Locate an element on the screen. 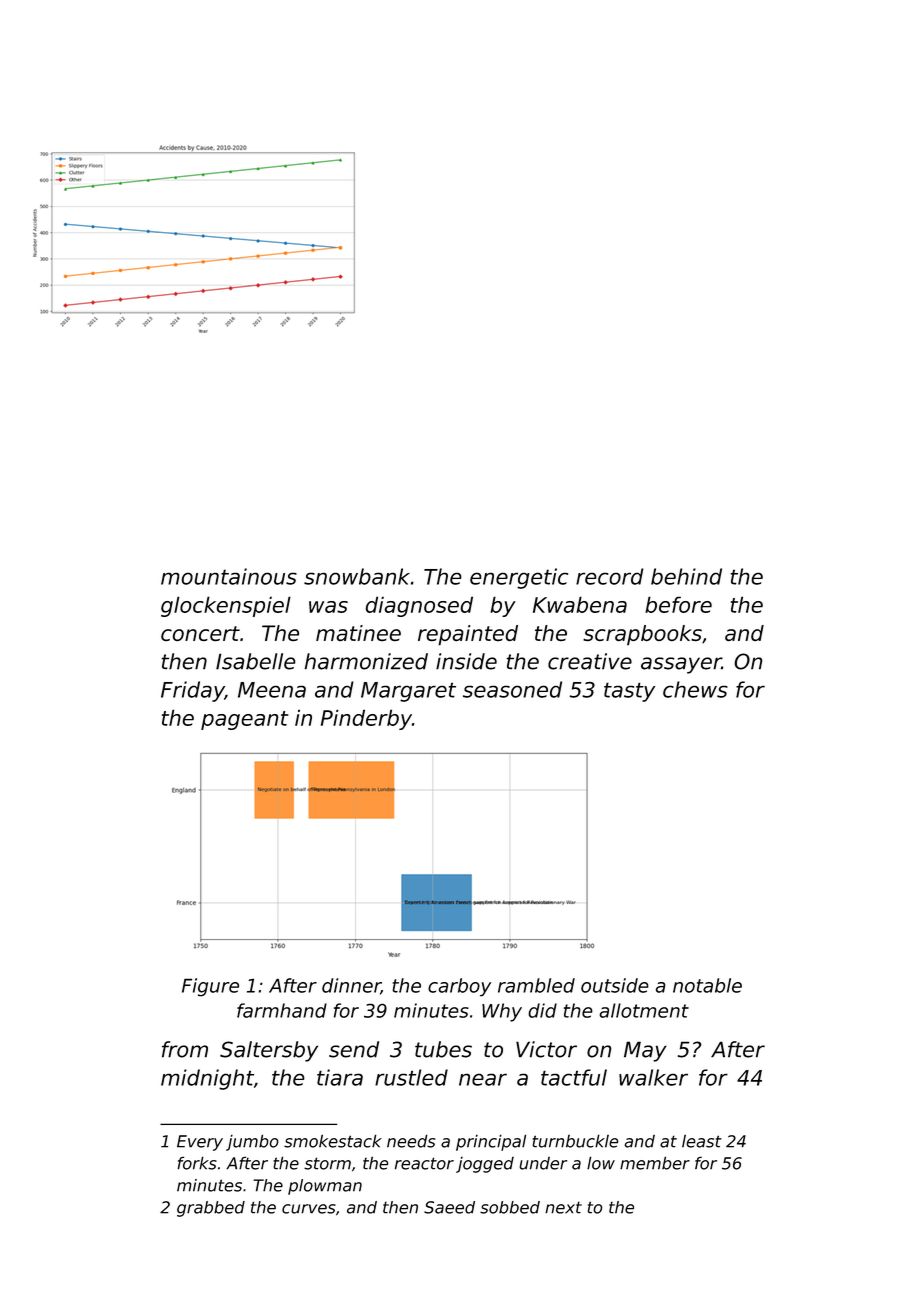 The image size is (924, 1311). energetic is located at coordinates (519, 578).
